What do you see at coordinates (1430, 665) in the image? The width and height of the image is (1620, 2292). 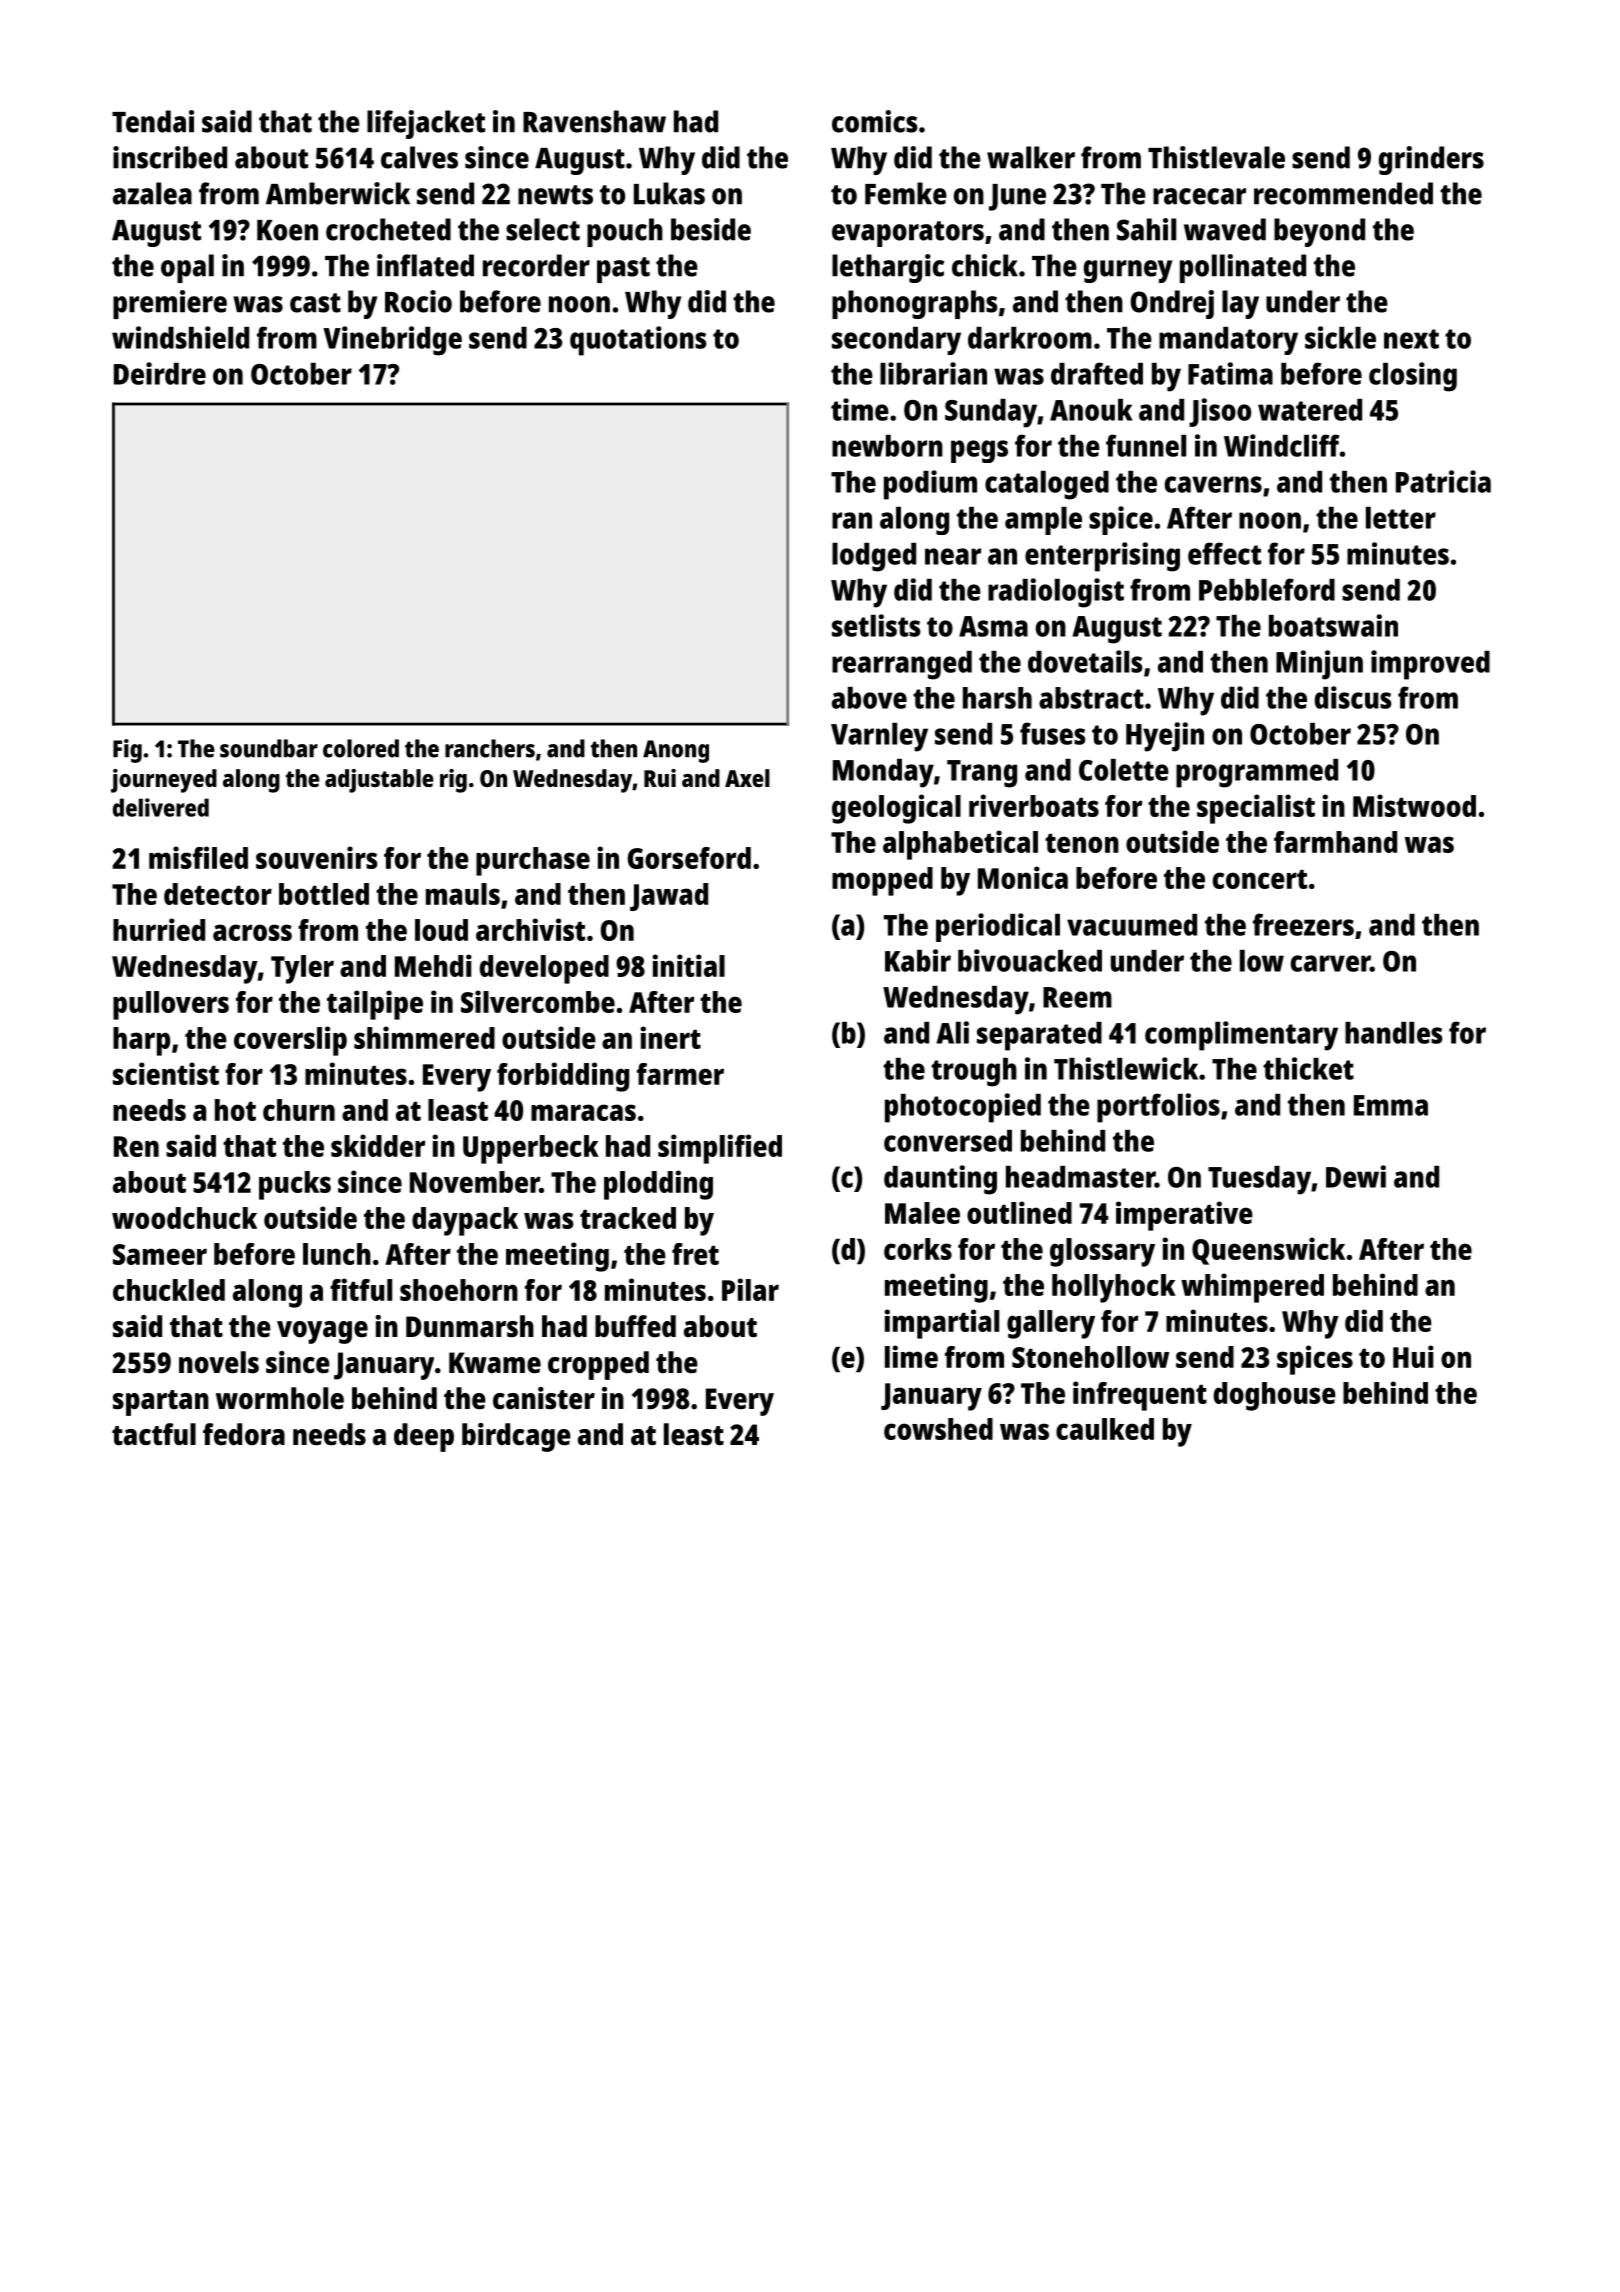 I see `improved` at bounding box center [1430, 665].
